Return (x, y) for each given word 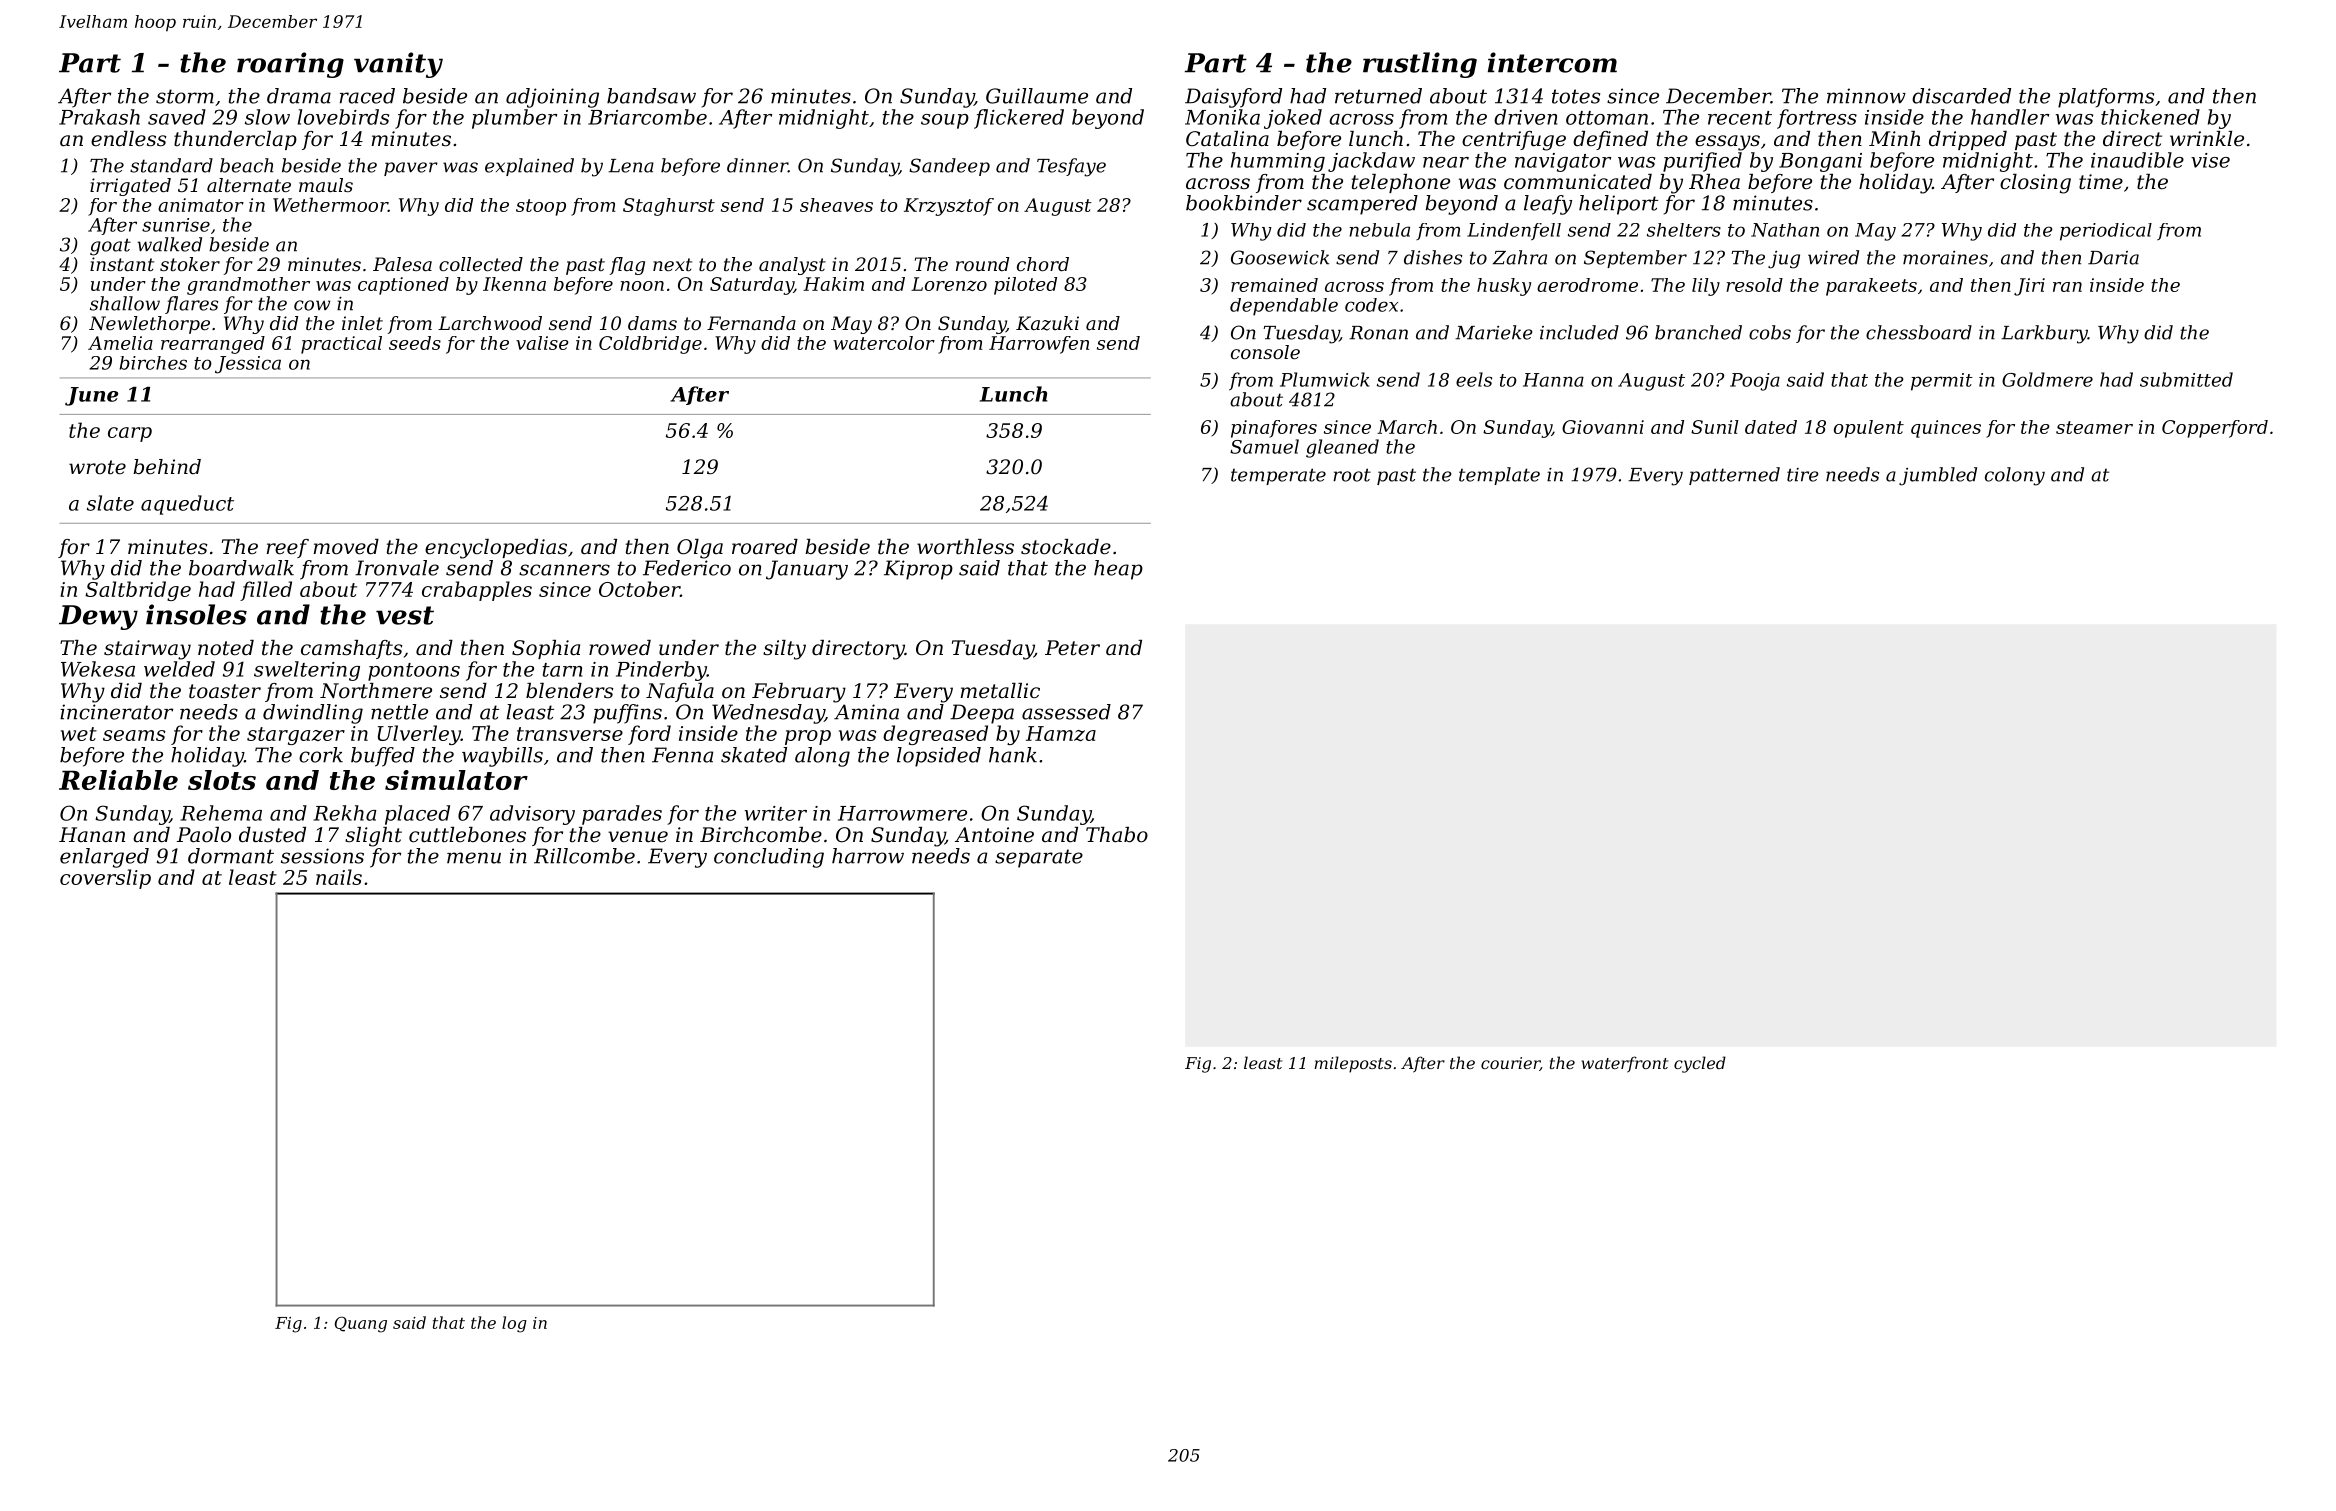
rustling (1420, 65)
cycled (1700, 1064)
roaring (290, 65)
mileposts (1353, 1064)
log (514, 1324)
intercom (1552, 62)
